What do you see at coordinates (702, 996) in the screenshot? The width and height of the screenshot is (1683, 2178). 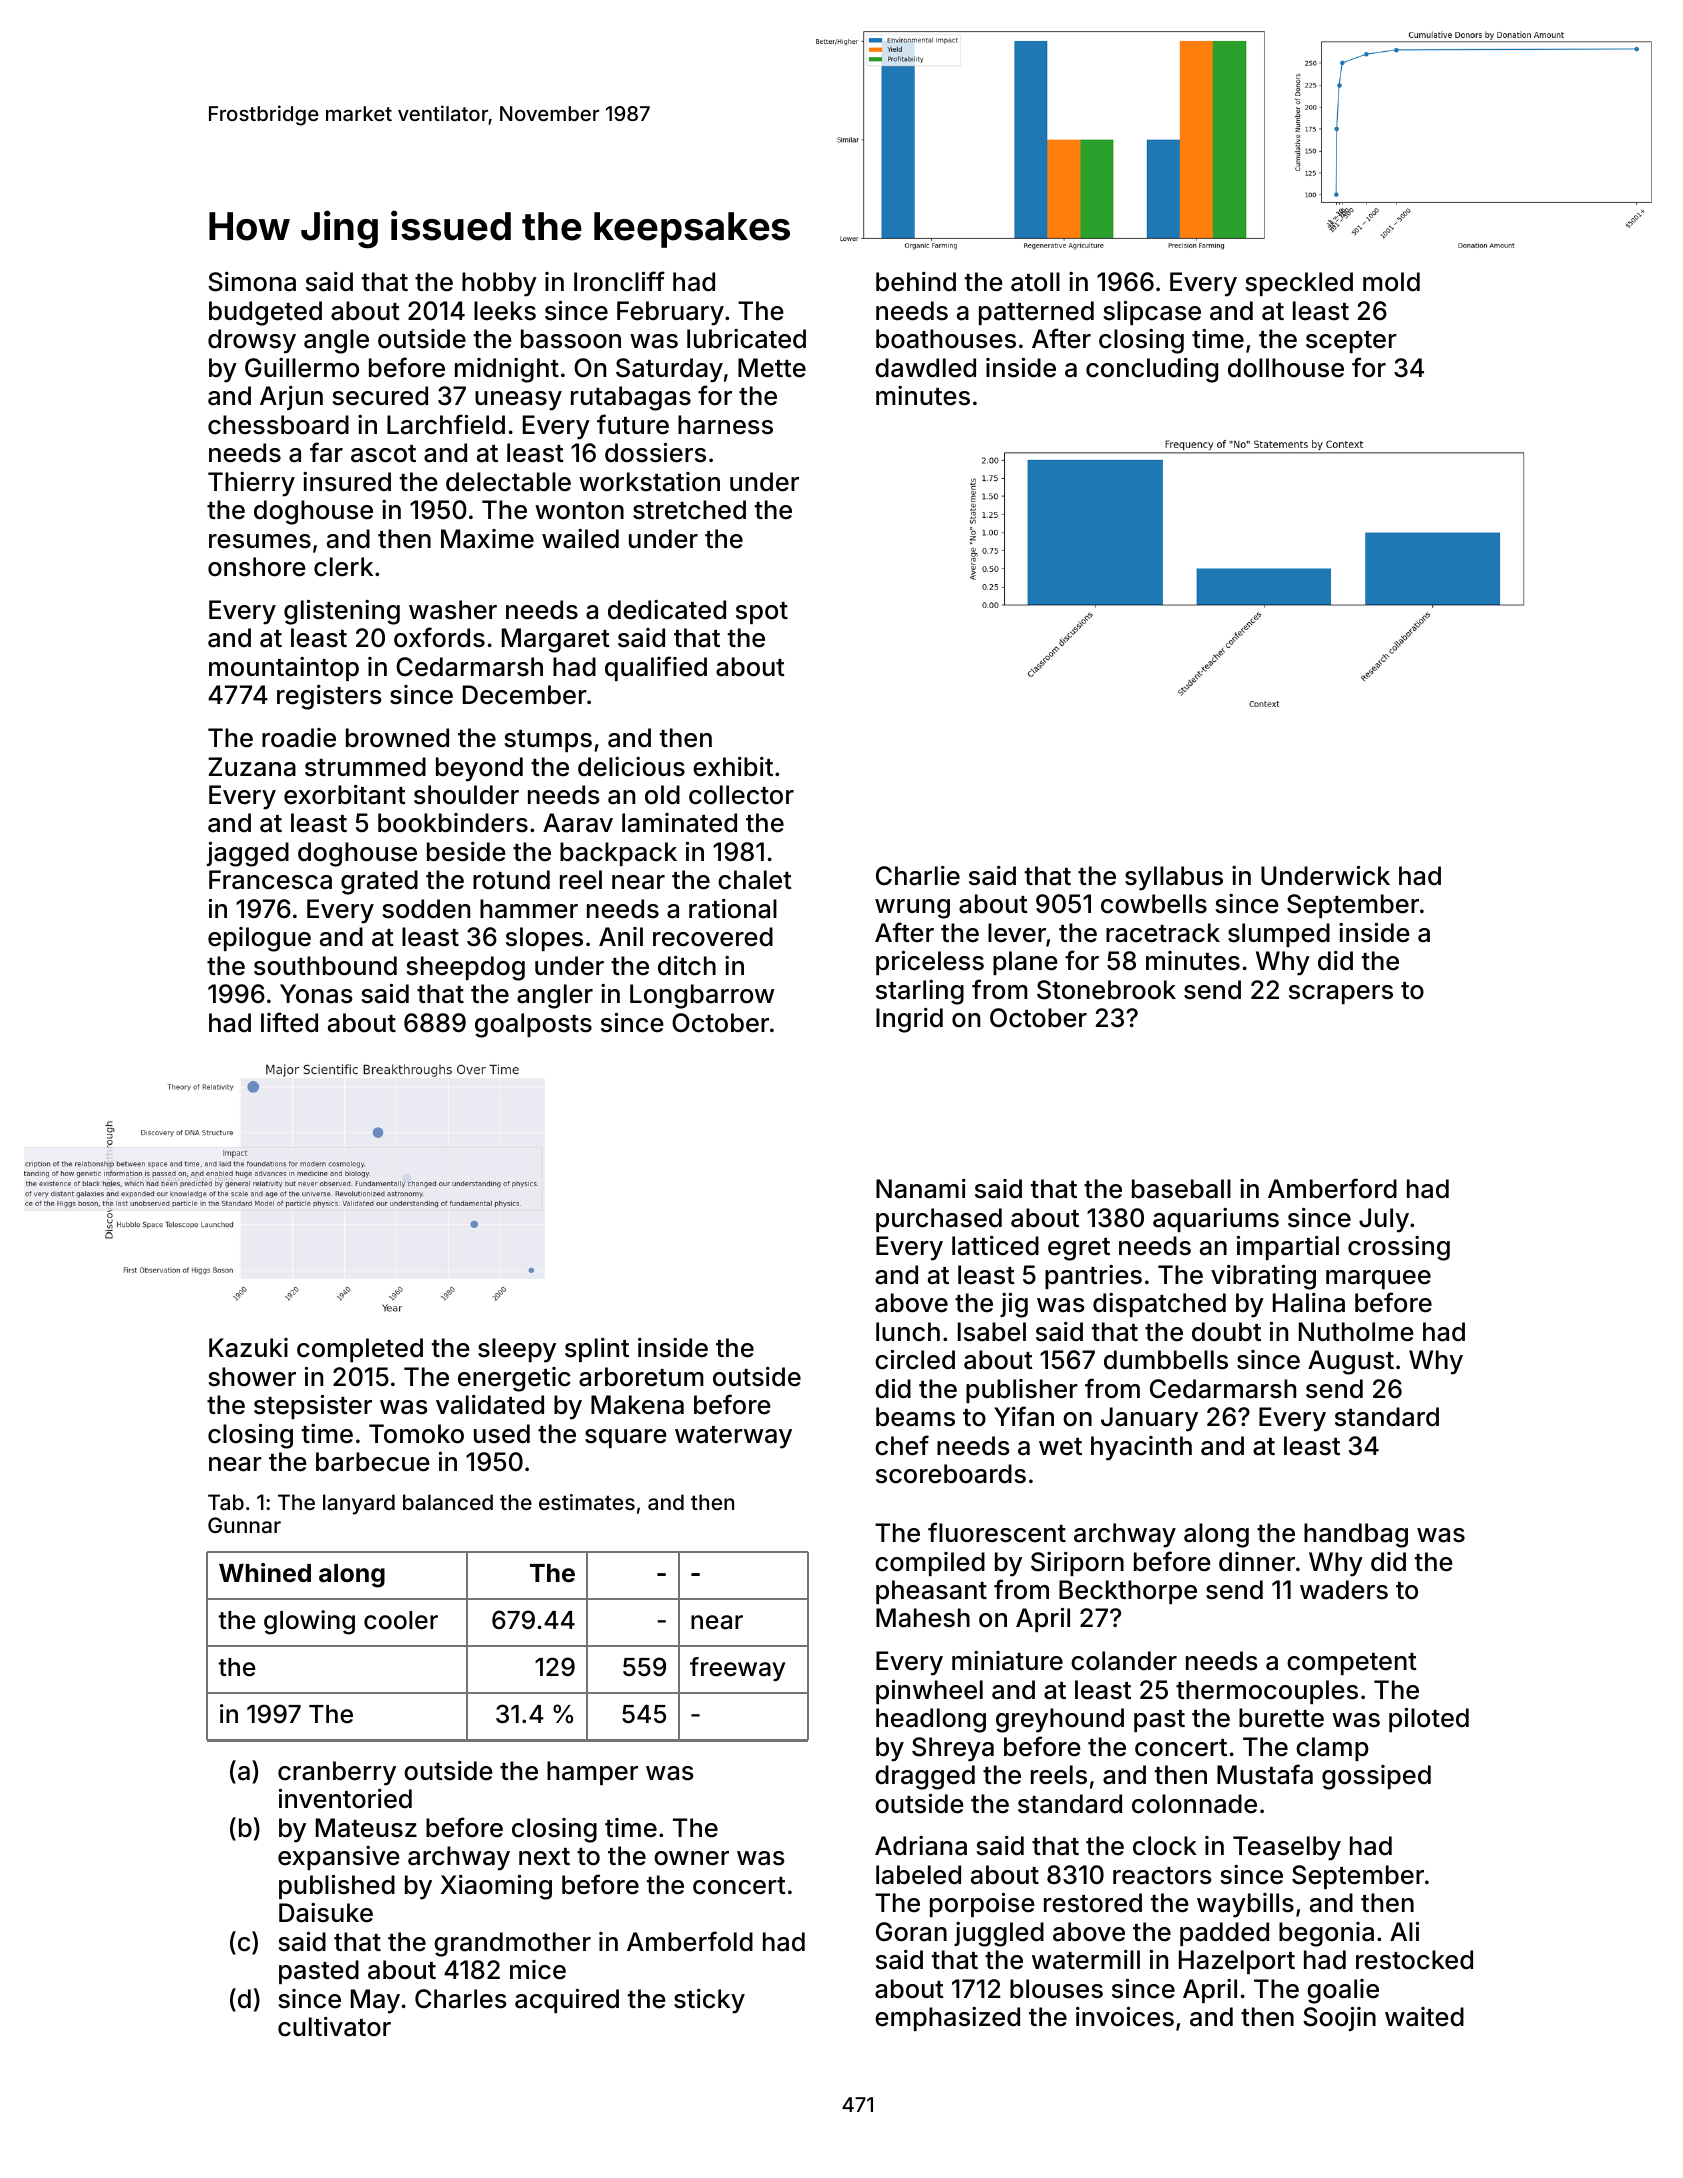 I see `Longbarrow` at bounding box center [702, 996].
